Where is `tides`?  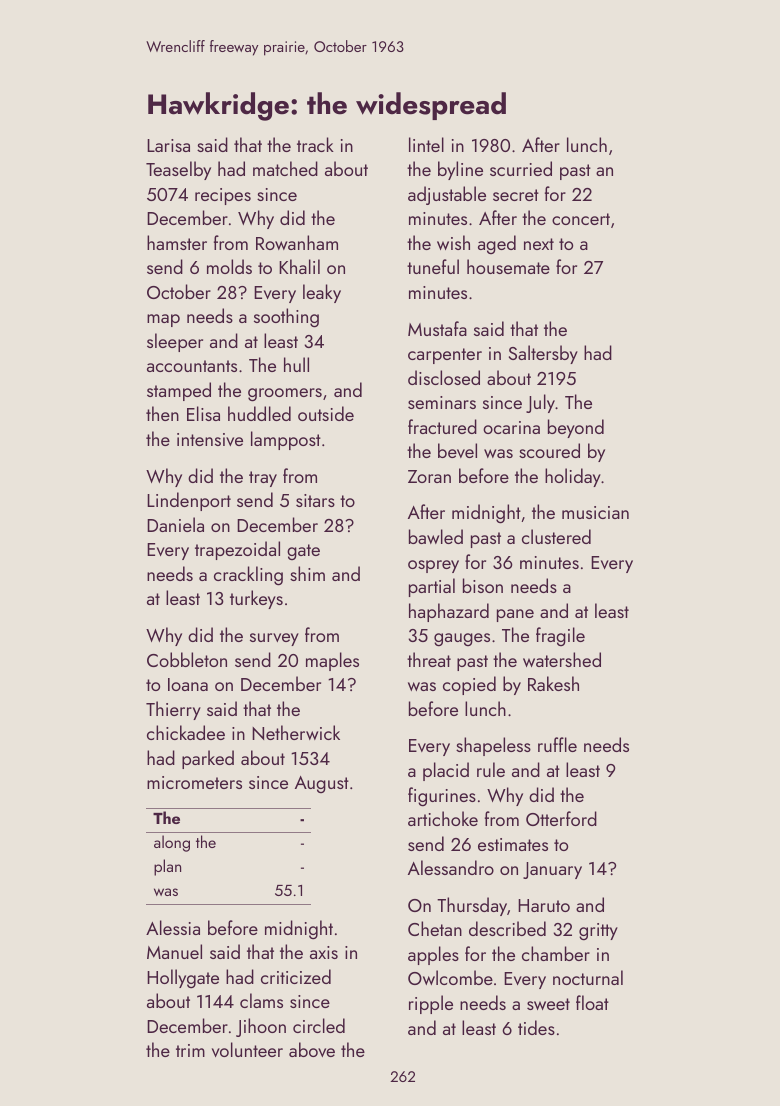
tides is located at coordinates (536, 1027).
